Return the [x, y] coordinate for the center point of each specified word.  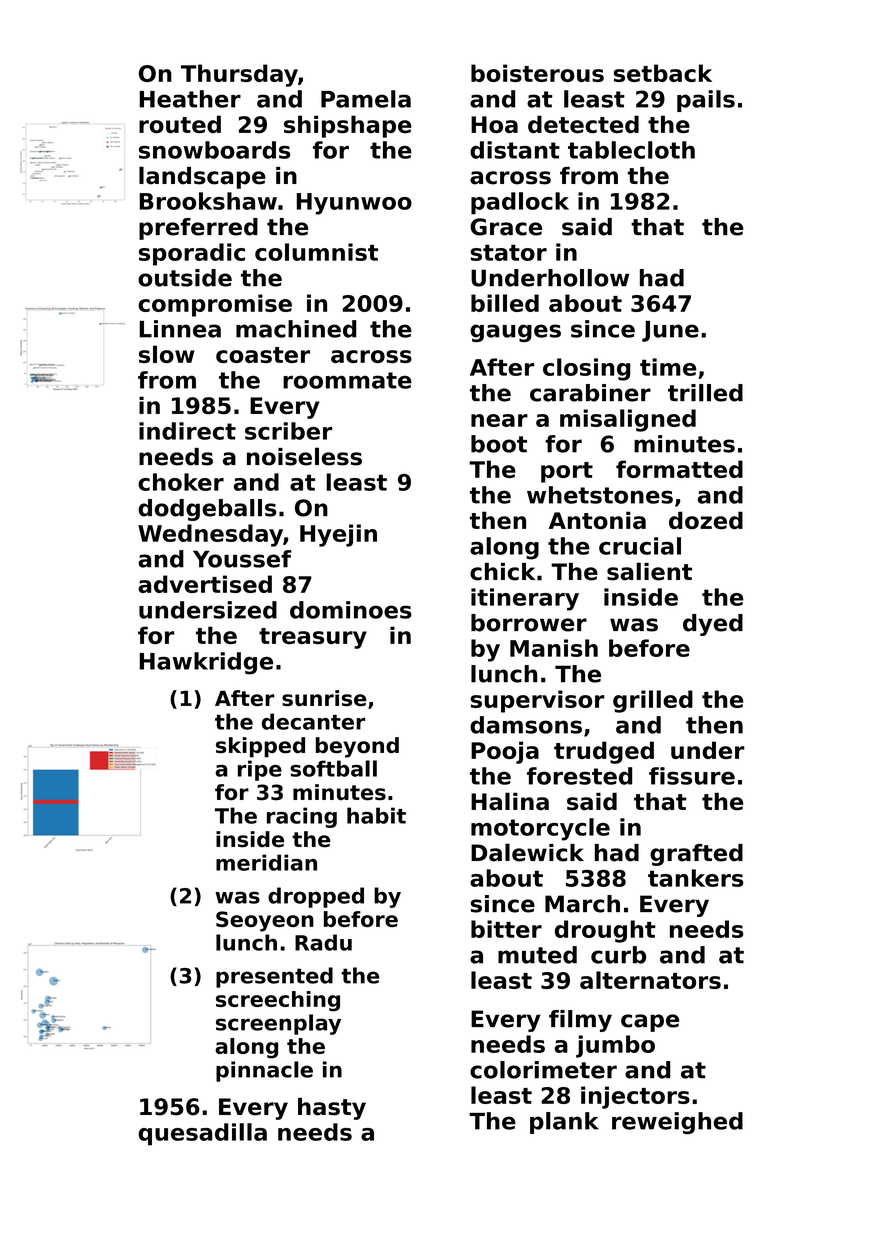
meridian [266, 862]
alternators [650, 980]
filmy [580, 1021]
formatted [679, 469]
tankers [695, 878]
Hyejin [338, 535]
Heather [190, 99]
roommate [347, 380]
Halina [510, 801]
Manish [554, 648]
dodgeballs [207, 510]
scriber [288, 431]
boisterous [537, 73]
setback [663, 73]
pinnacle [264, 1071]
